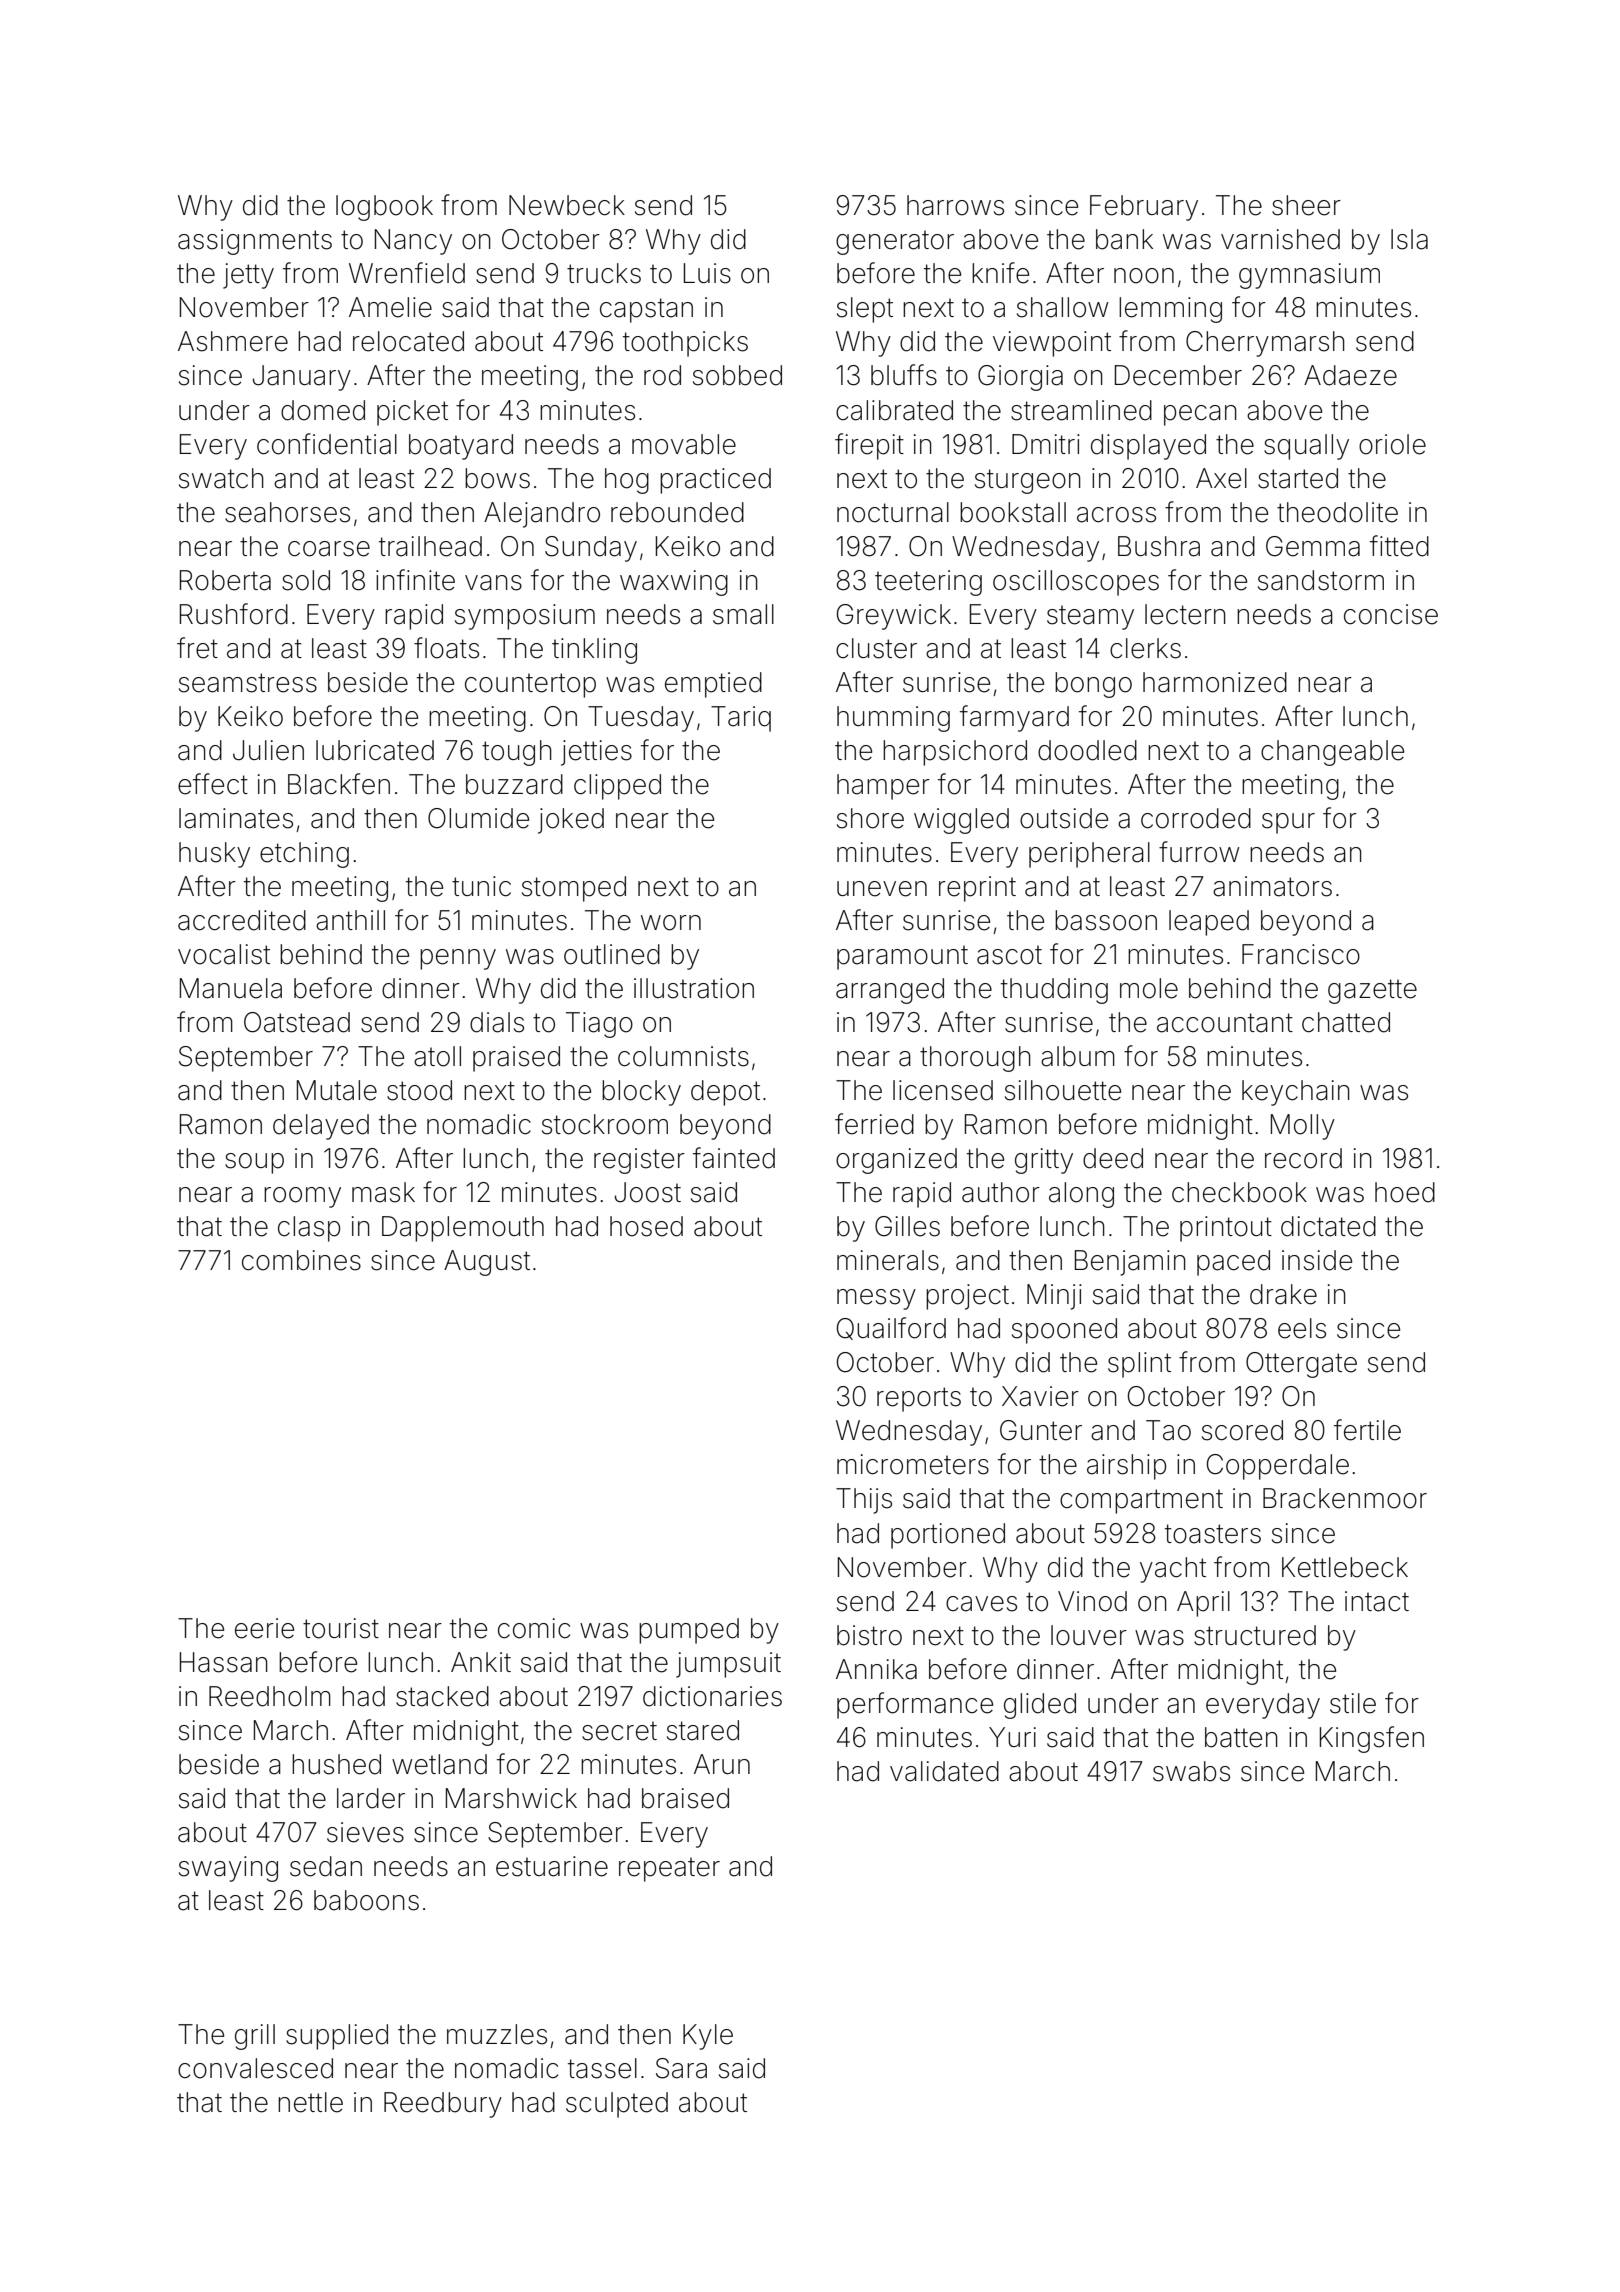 The width and height of the image is (1620, 2292). I want to click on sold, so click(306, 580).
